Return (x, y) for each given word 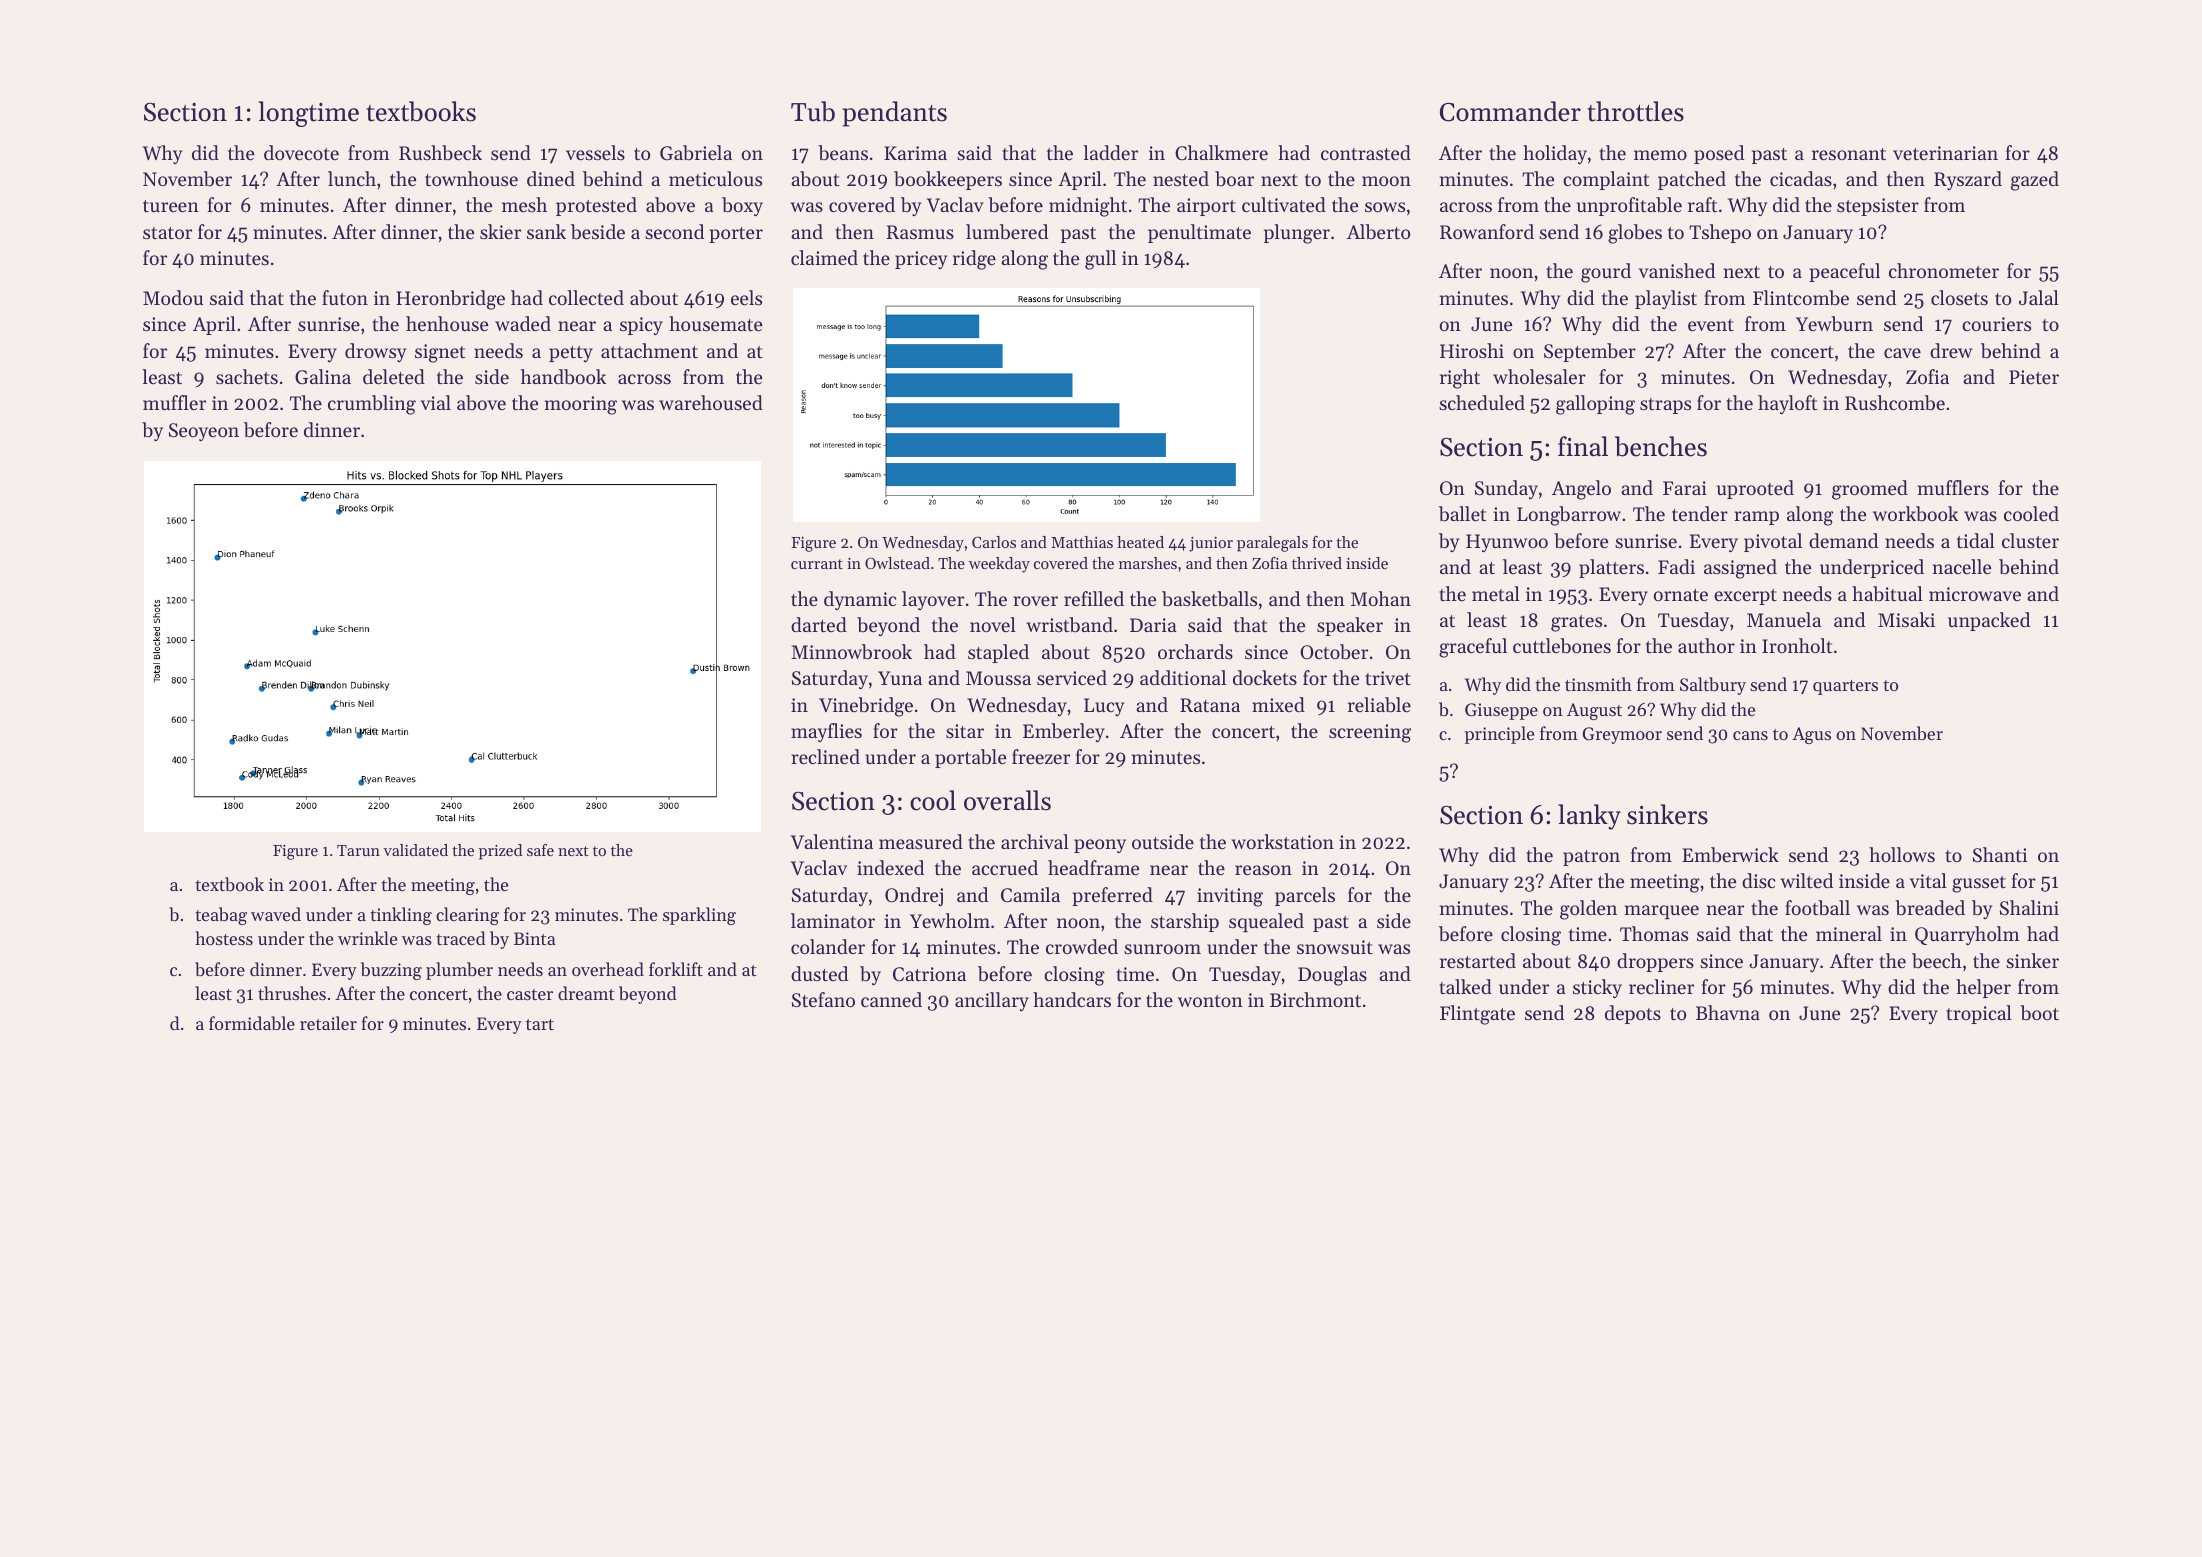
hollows (1902, 854)
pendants (894, 114)
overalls (1007, 800)
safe (540, 850)
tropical (1979, 1014)
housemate (715, 323)
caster (530, 994)
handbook (563, 377)
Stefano (823, 1000)
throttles (1635, 111)
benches (1661, 446)
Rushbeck (440, 152)
